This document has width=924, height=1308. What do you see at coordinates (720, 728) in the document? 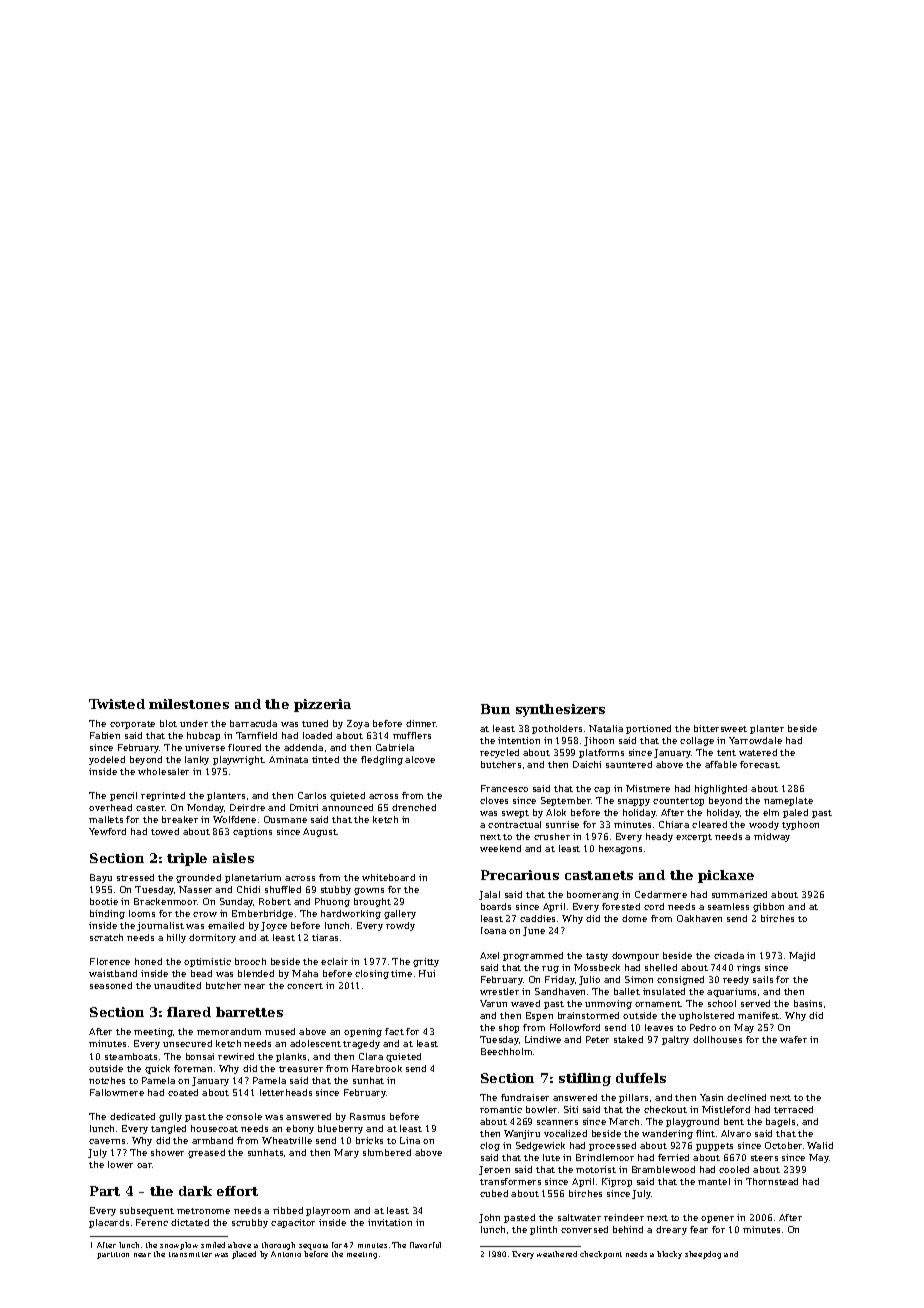
I see `bittersweet` at bounding box center [720, 728].
